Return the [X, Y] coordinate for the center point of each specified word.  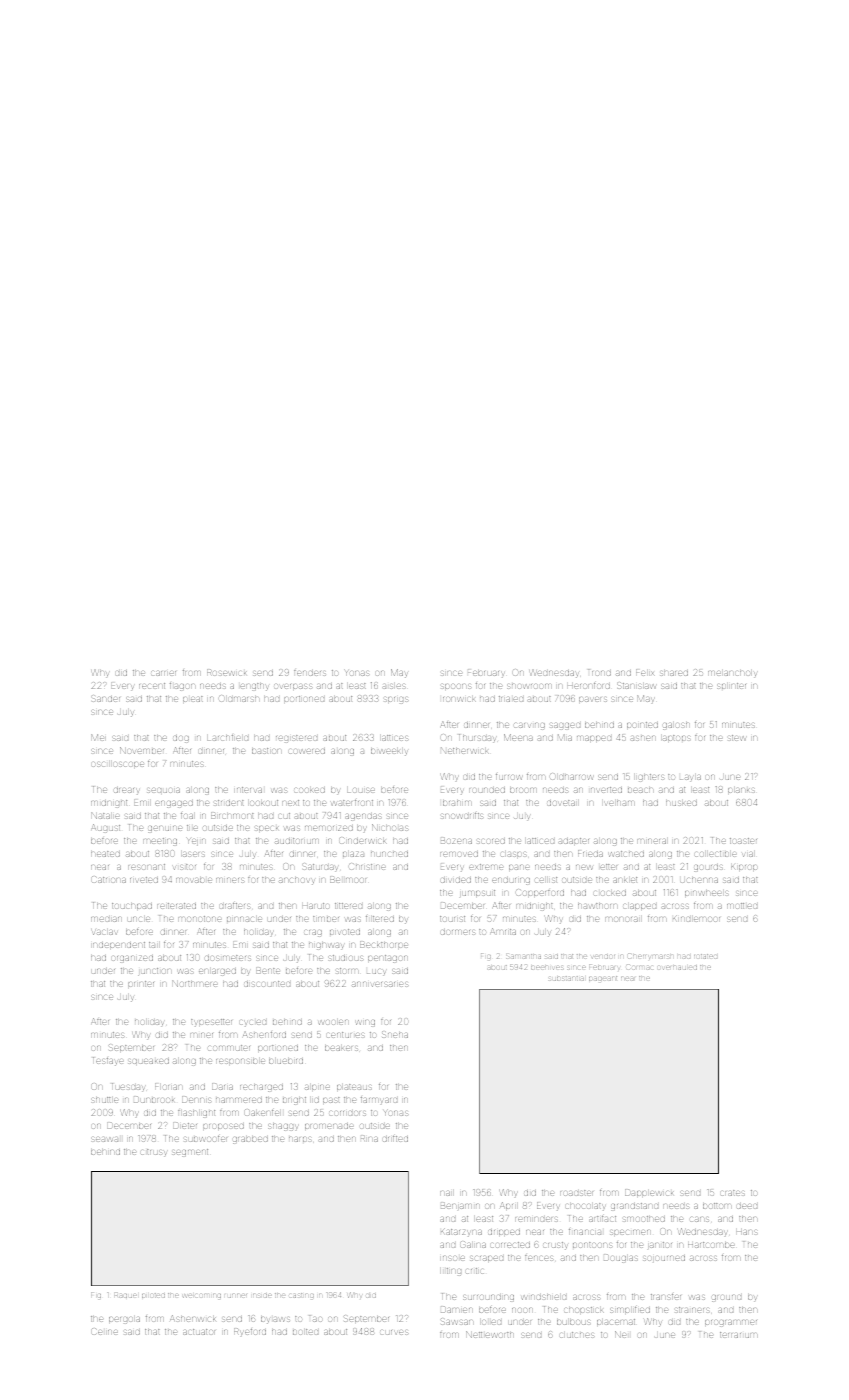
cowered [307, 751]
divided [456, 880]
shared [674, 673]
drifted [395, 1139]
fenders [310, 673]
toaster [743, 841]
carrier [163, 673]
